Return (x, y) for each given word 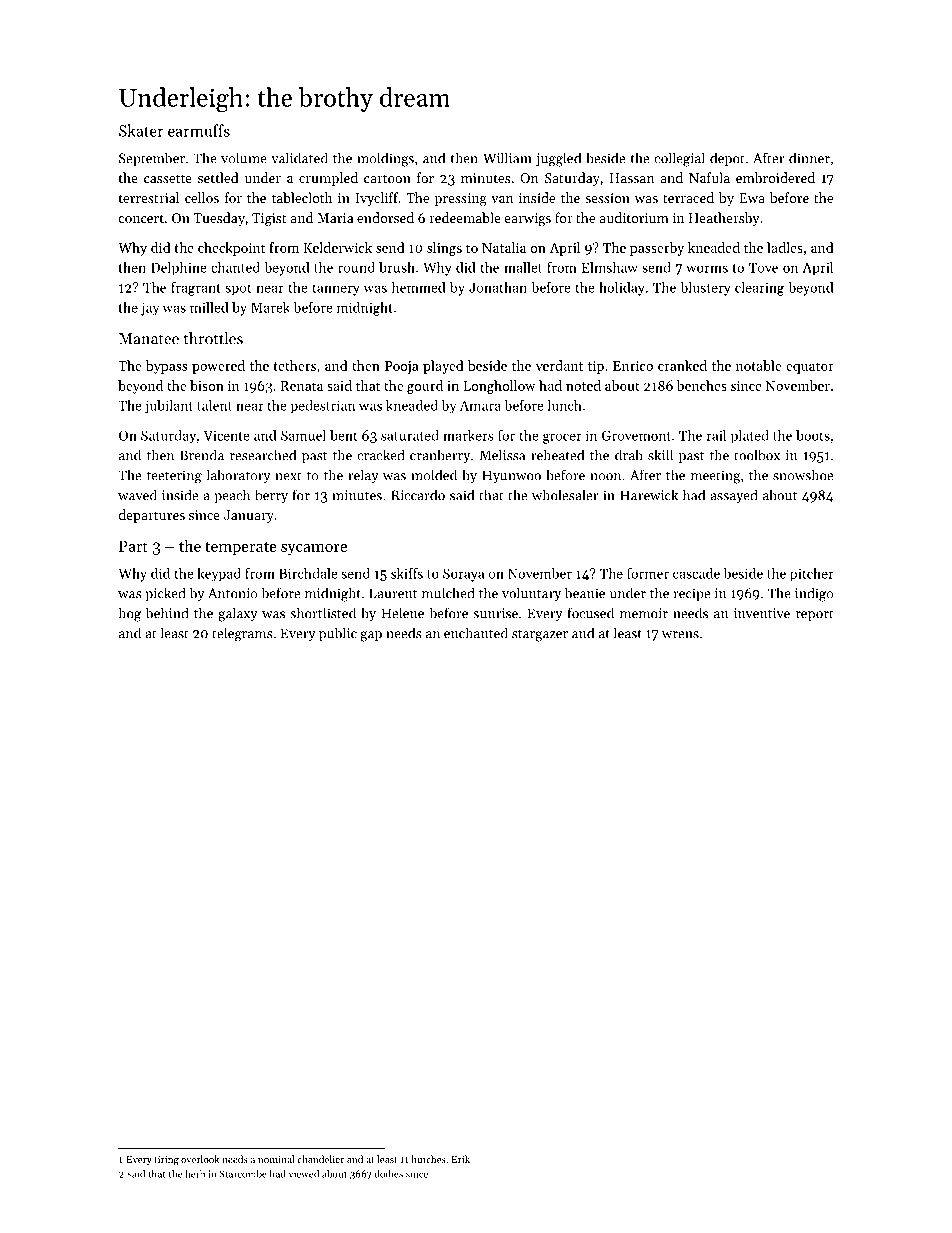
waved (137, 495)
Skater (141, 130)
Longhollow (499, 387)
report (815, 615)
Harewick (649, 495)
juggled (558, 159)
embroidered (775, 177)
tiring (166, 1161)
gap (371, 636)
